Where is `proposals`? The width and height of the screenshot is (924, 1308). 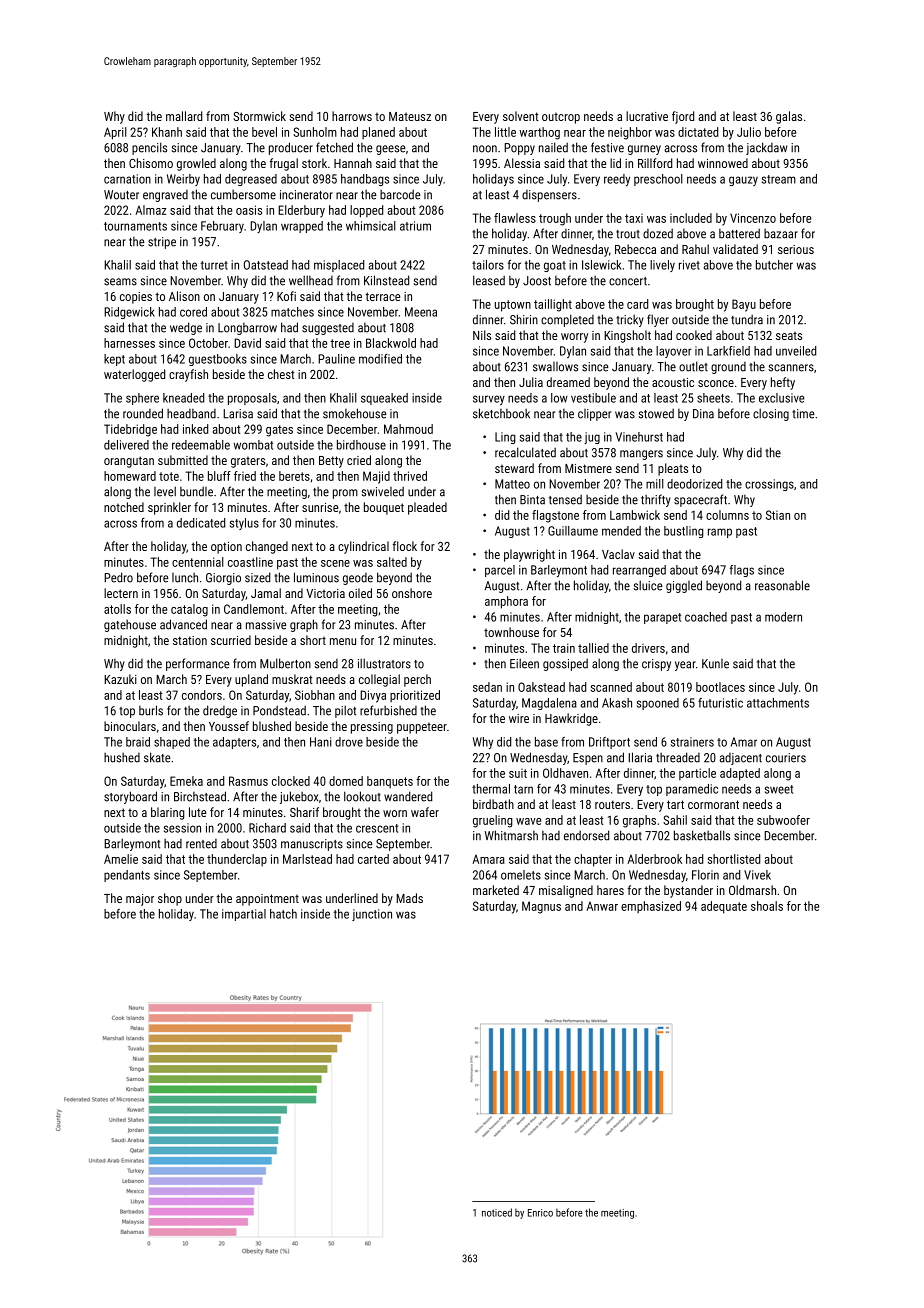
proposals is located at coordinates (252, 399).
